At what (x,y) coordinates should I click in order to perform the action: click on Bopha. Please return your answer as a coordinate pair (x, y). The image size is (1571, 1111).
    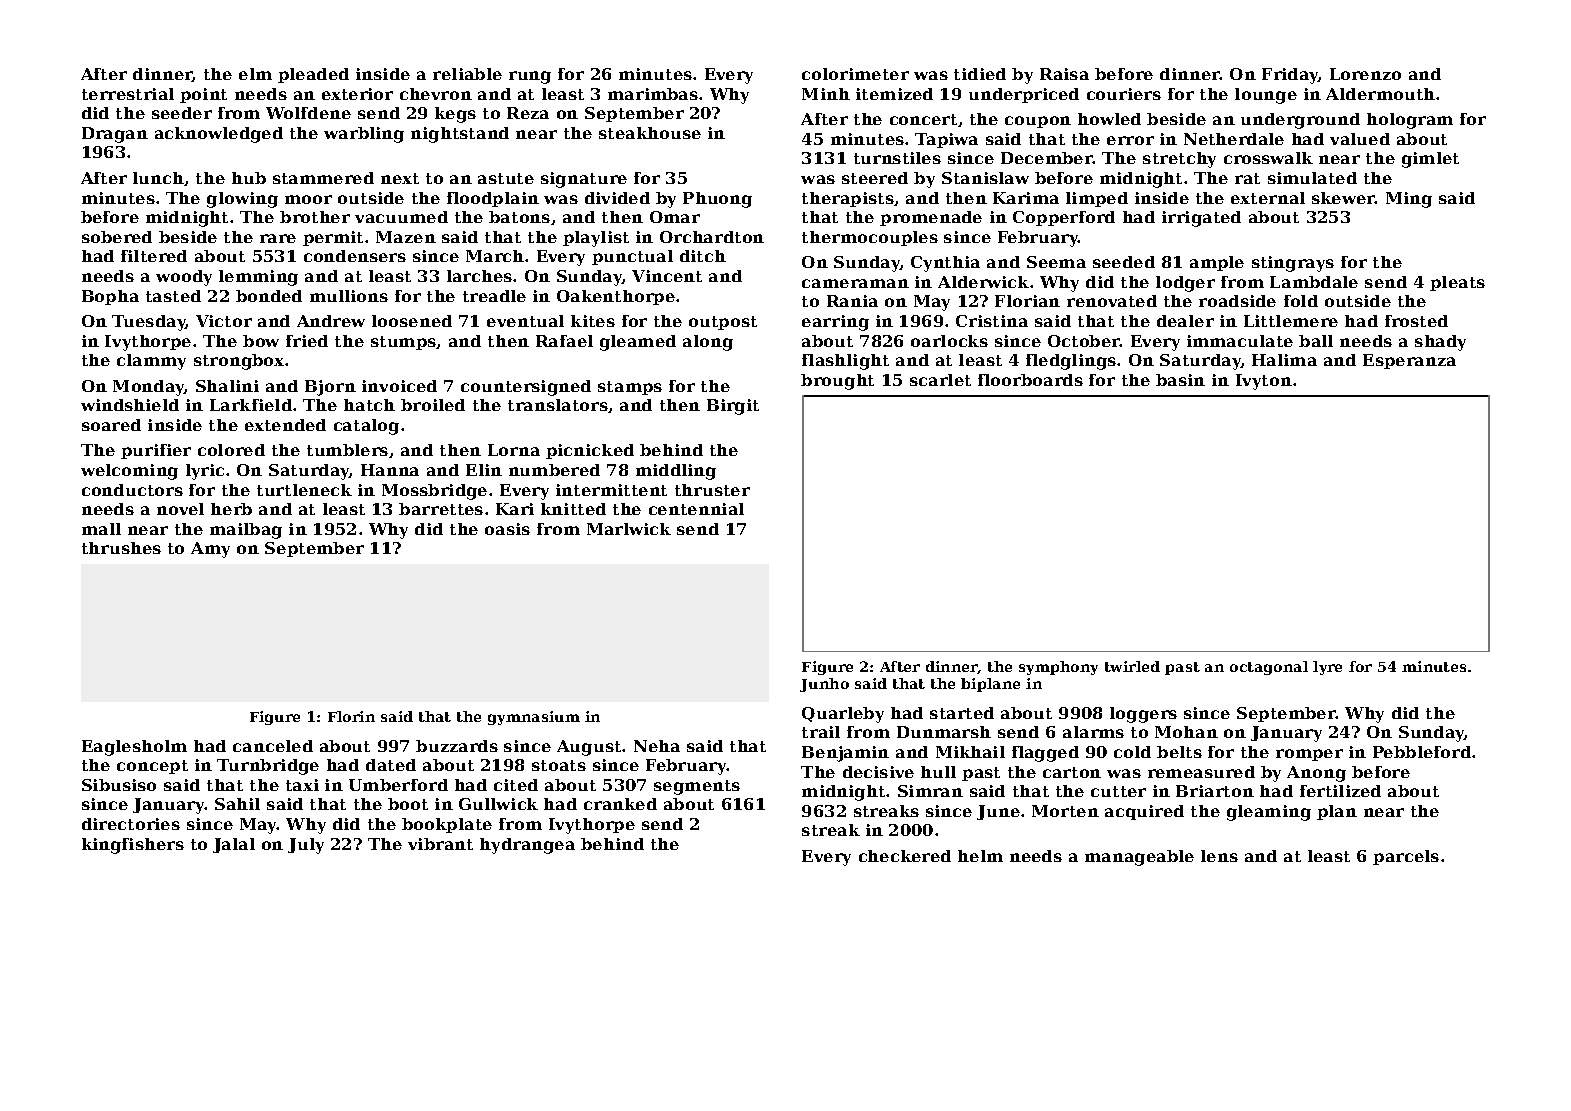
    Looking at the image, I should click on (110, 297).
